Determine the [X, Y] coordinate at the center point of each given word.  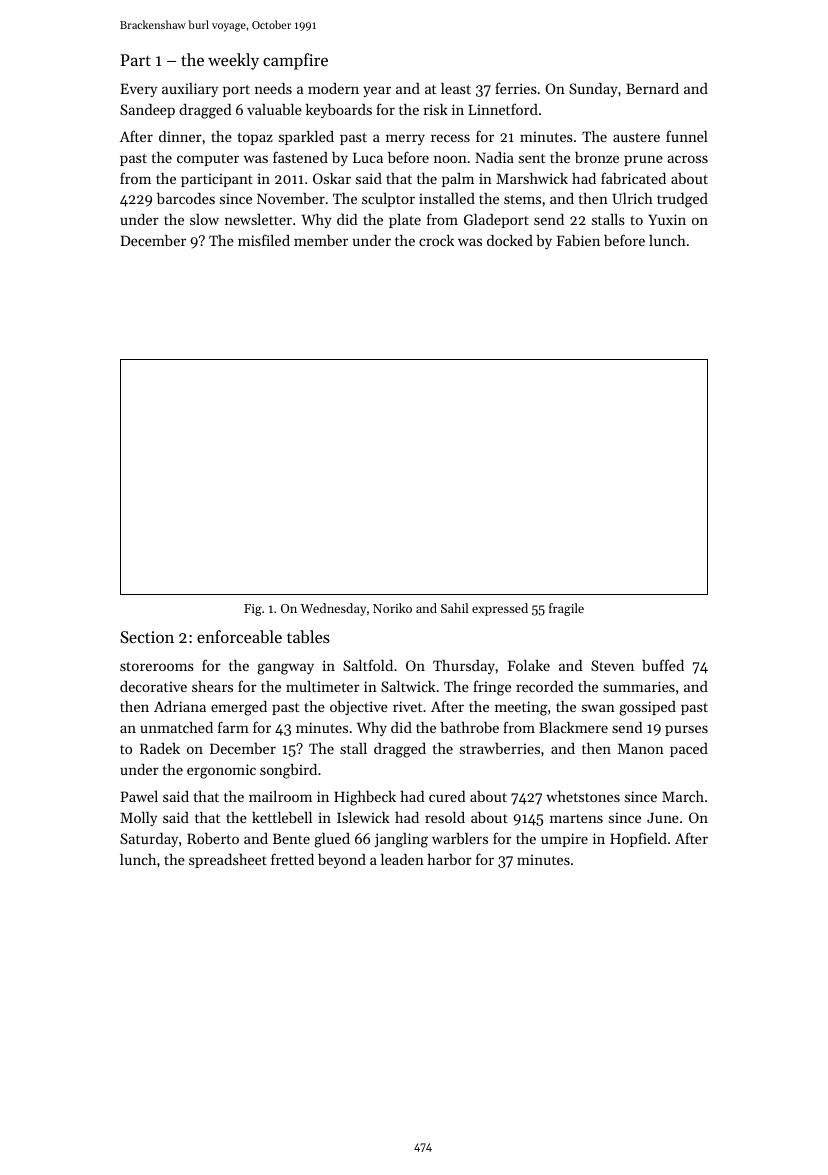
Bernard [652, 88]
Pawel [139, 796]
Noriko [392, 608]
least [456, 88]
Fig [253, 610]
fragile [566, 609]
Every [138, 90]
